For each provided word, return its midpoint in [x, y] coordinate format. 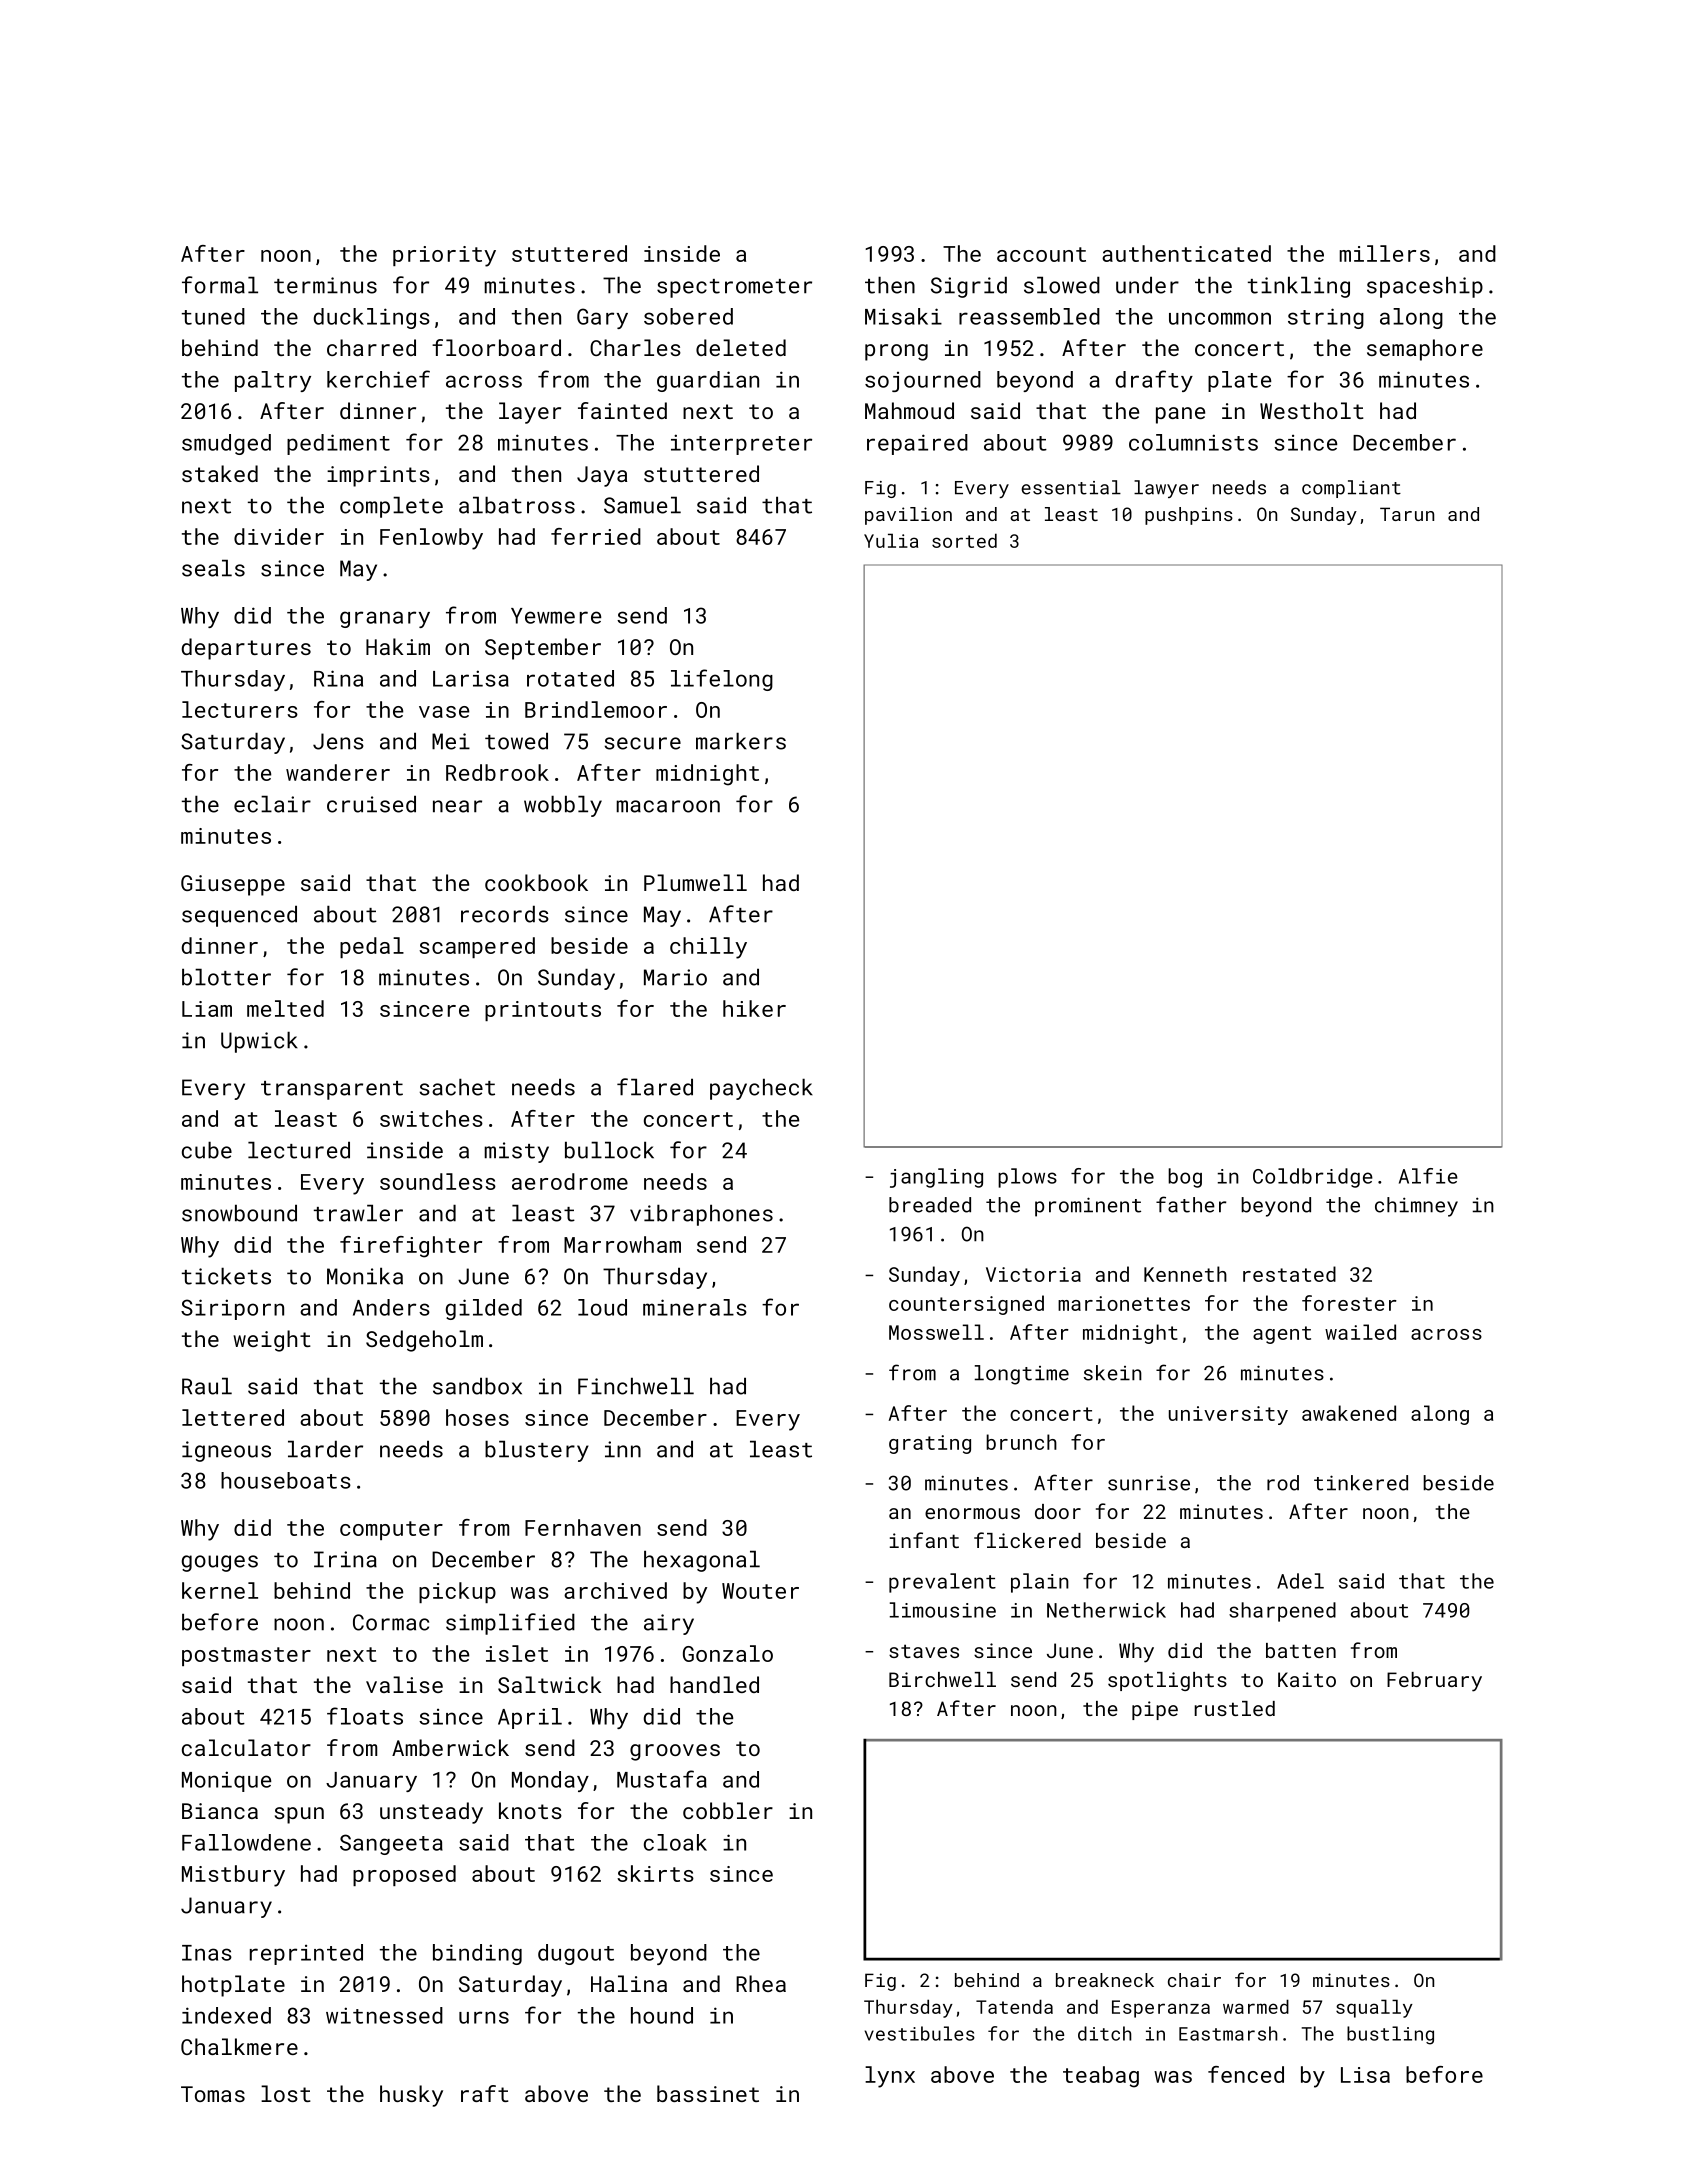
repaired [917, 444]
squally [1374, 2008]
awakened [1349, 1413]
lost [286, 2093]
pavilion [908, 516]
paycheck [761, 1089]
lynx [890, 2077]
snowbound [239, 1213]
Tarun [1407, 514]
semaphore [1425, 350]
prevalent [942, 1583]
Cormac [391, 1622]
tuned [213, 316]
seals [213, 568]
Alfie [1428, 1176]
